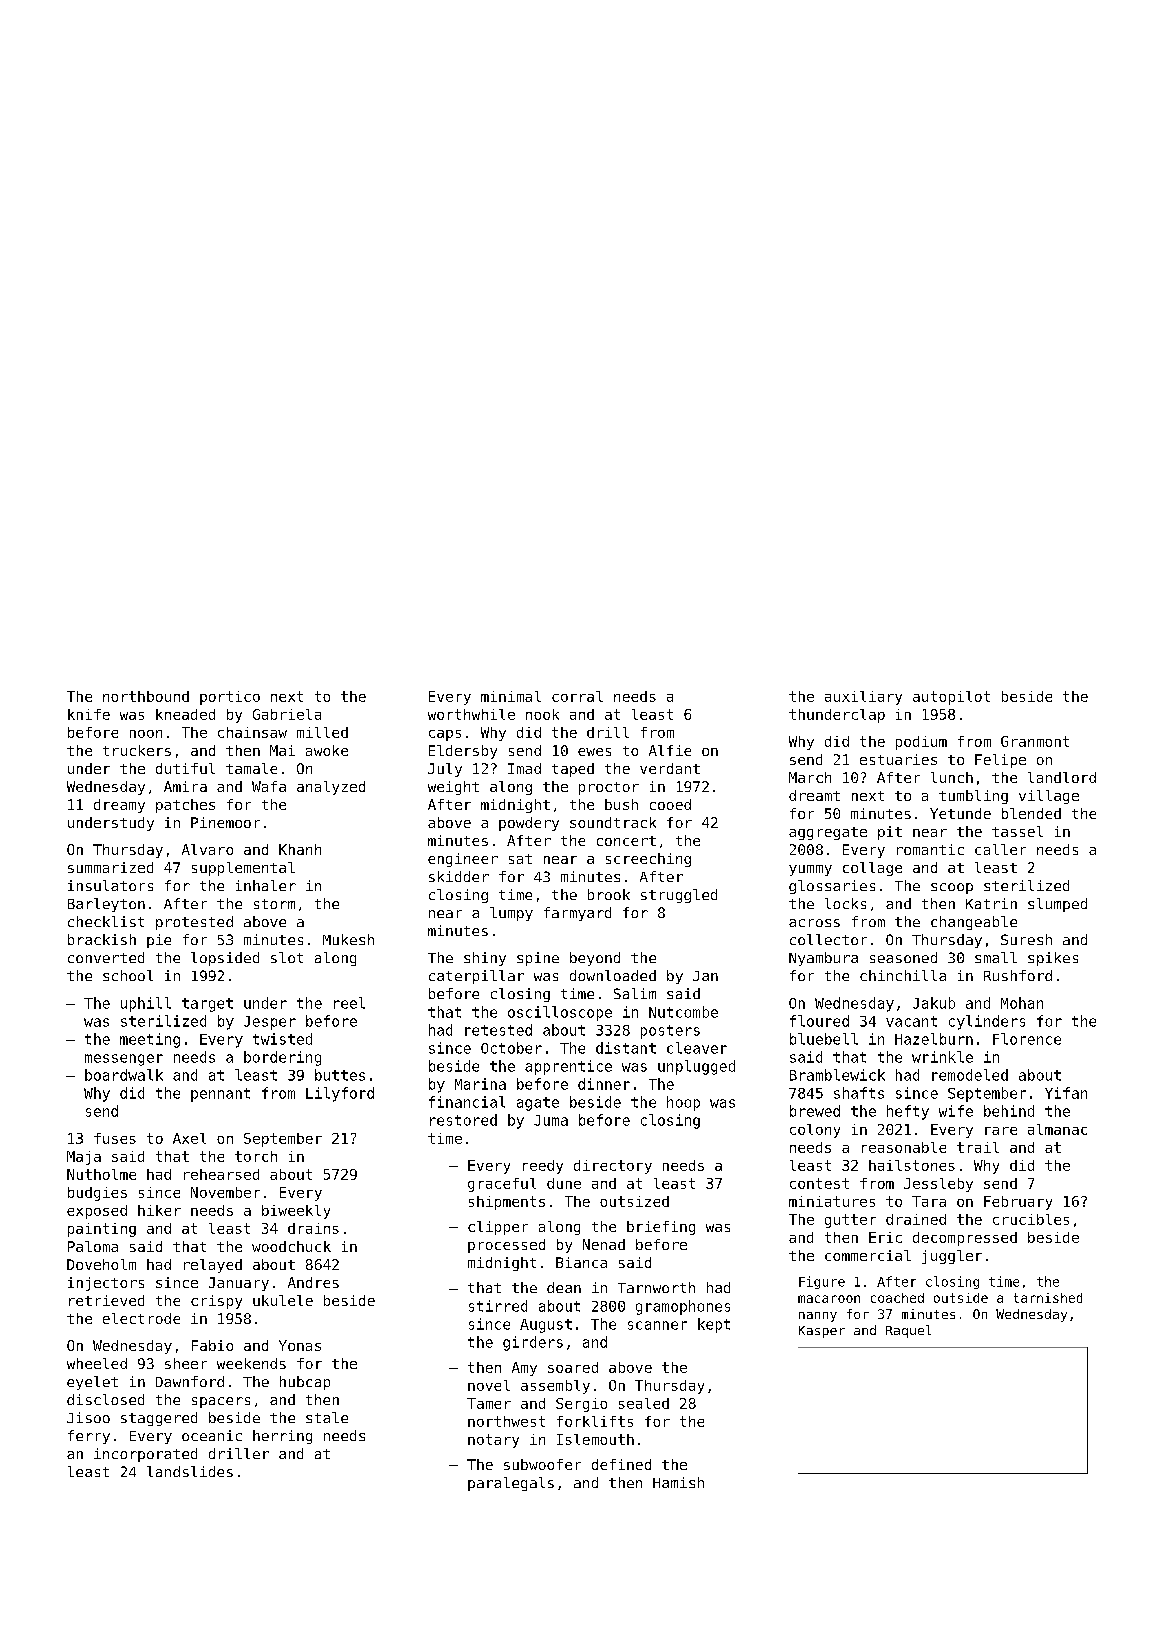 Image resolution: width=1164 pixels, height=1646 pixels. I want to click on portico, so click(230, 698).
